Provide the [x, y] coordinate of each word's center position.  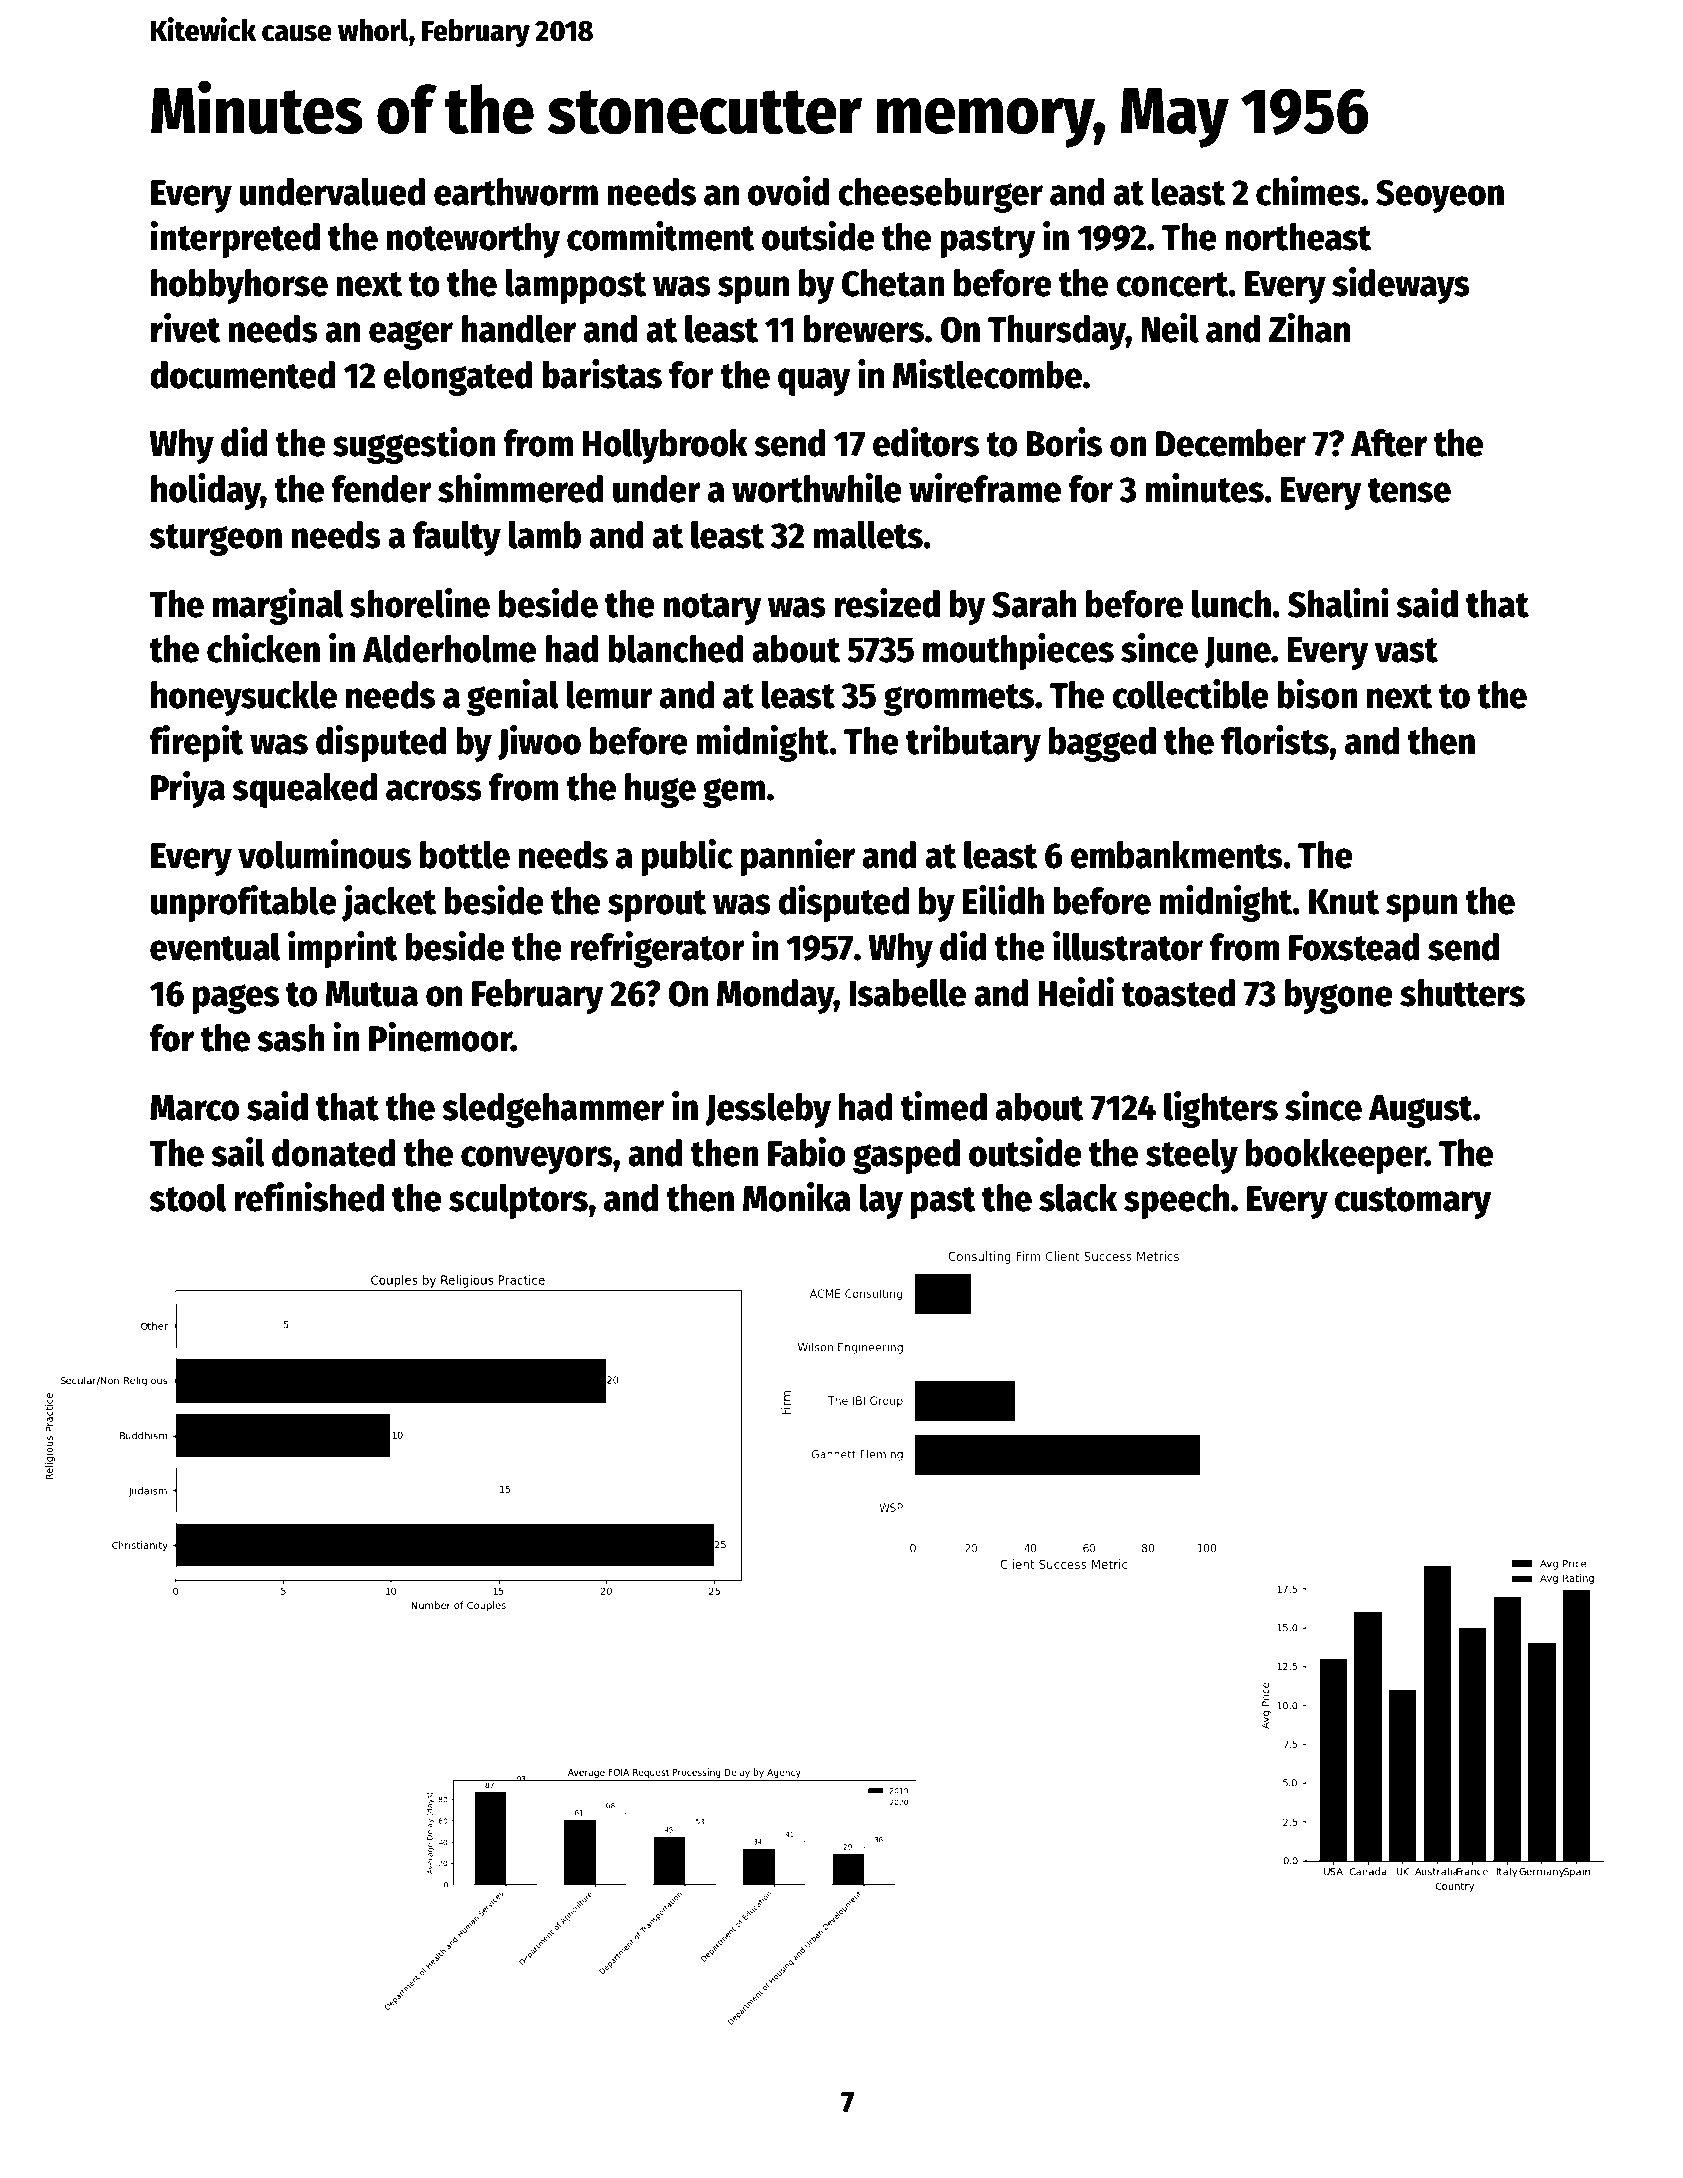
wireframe [985, 488]
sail [238, 1152]
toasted [1178, 993]
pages [236, 999]
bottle [465, 855]
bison [1317, 694]
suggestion [414, 445]
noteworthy [473, 240]
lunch [1231, 604]
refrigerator [657, 949]
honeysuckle [244, 698]
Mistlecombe [987, 374]
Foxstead [1354, 947]
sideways [1401, 285]
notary [713, 609]
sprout [657, 906]
